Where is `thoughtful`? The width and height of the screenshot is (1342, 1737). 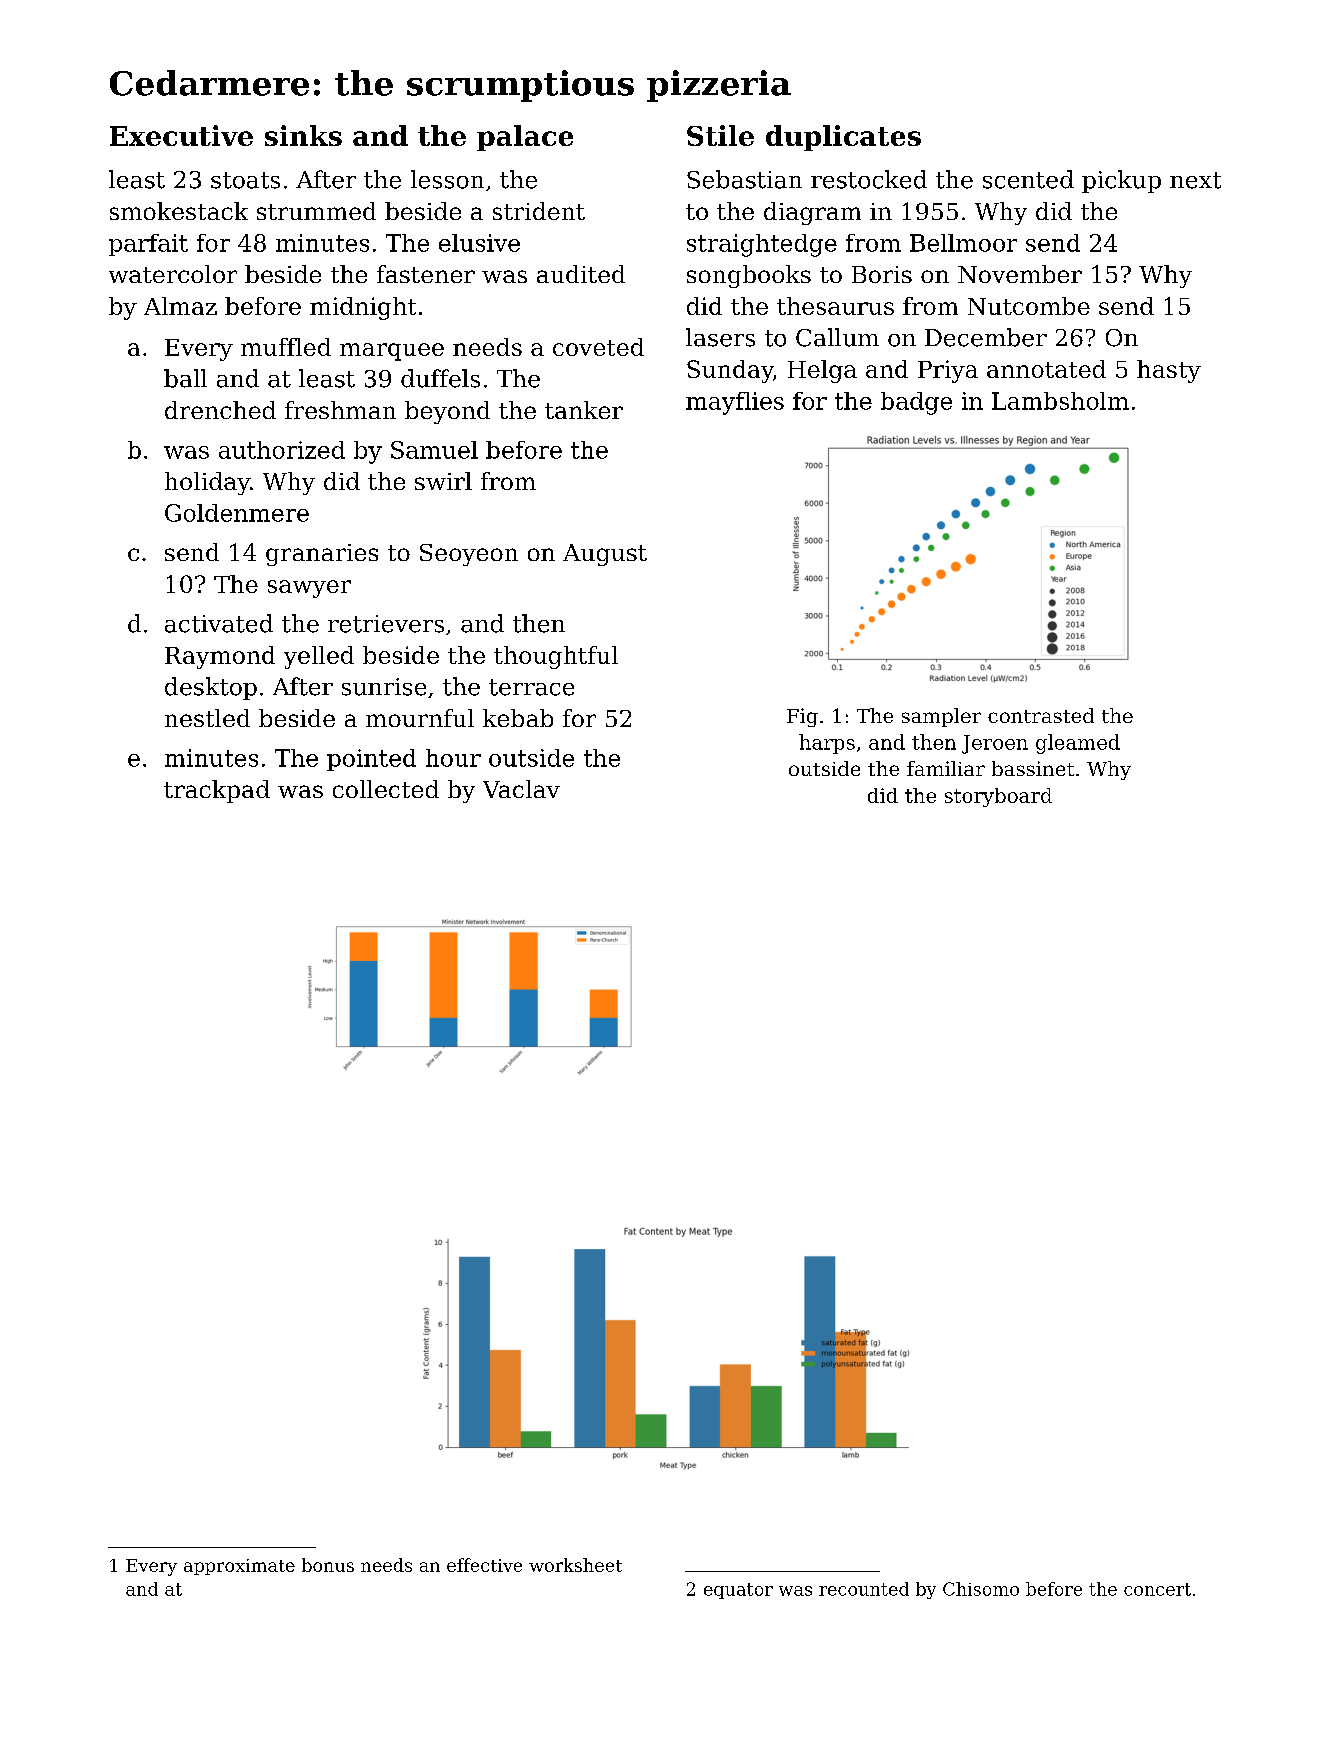
thoughtful is located at coordinates (556, 657).
